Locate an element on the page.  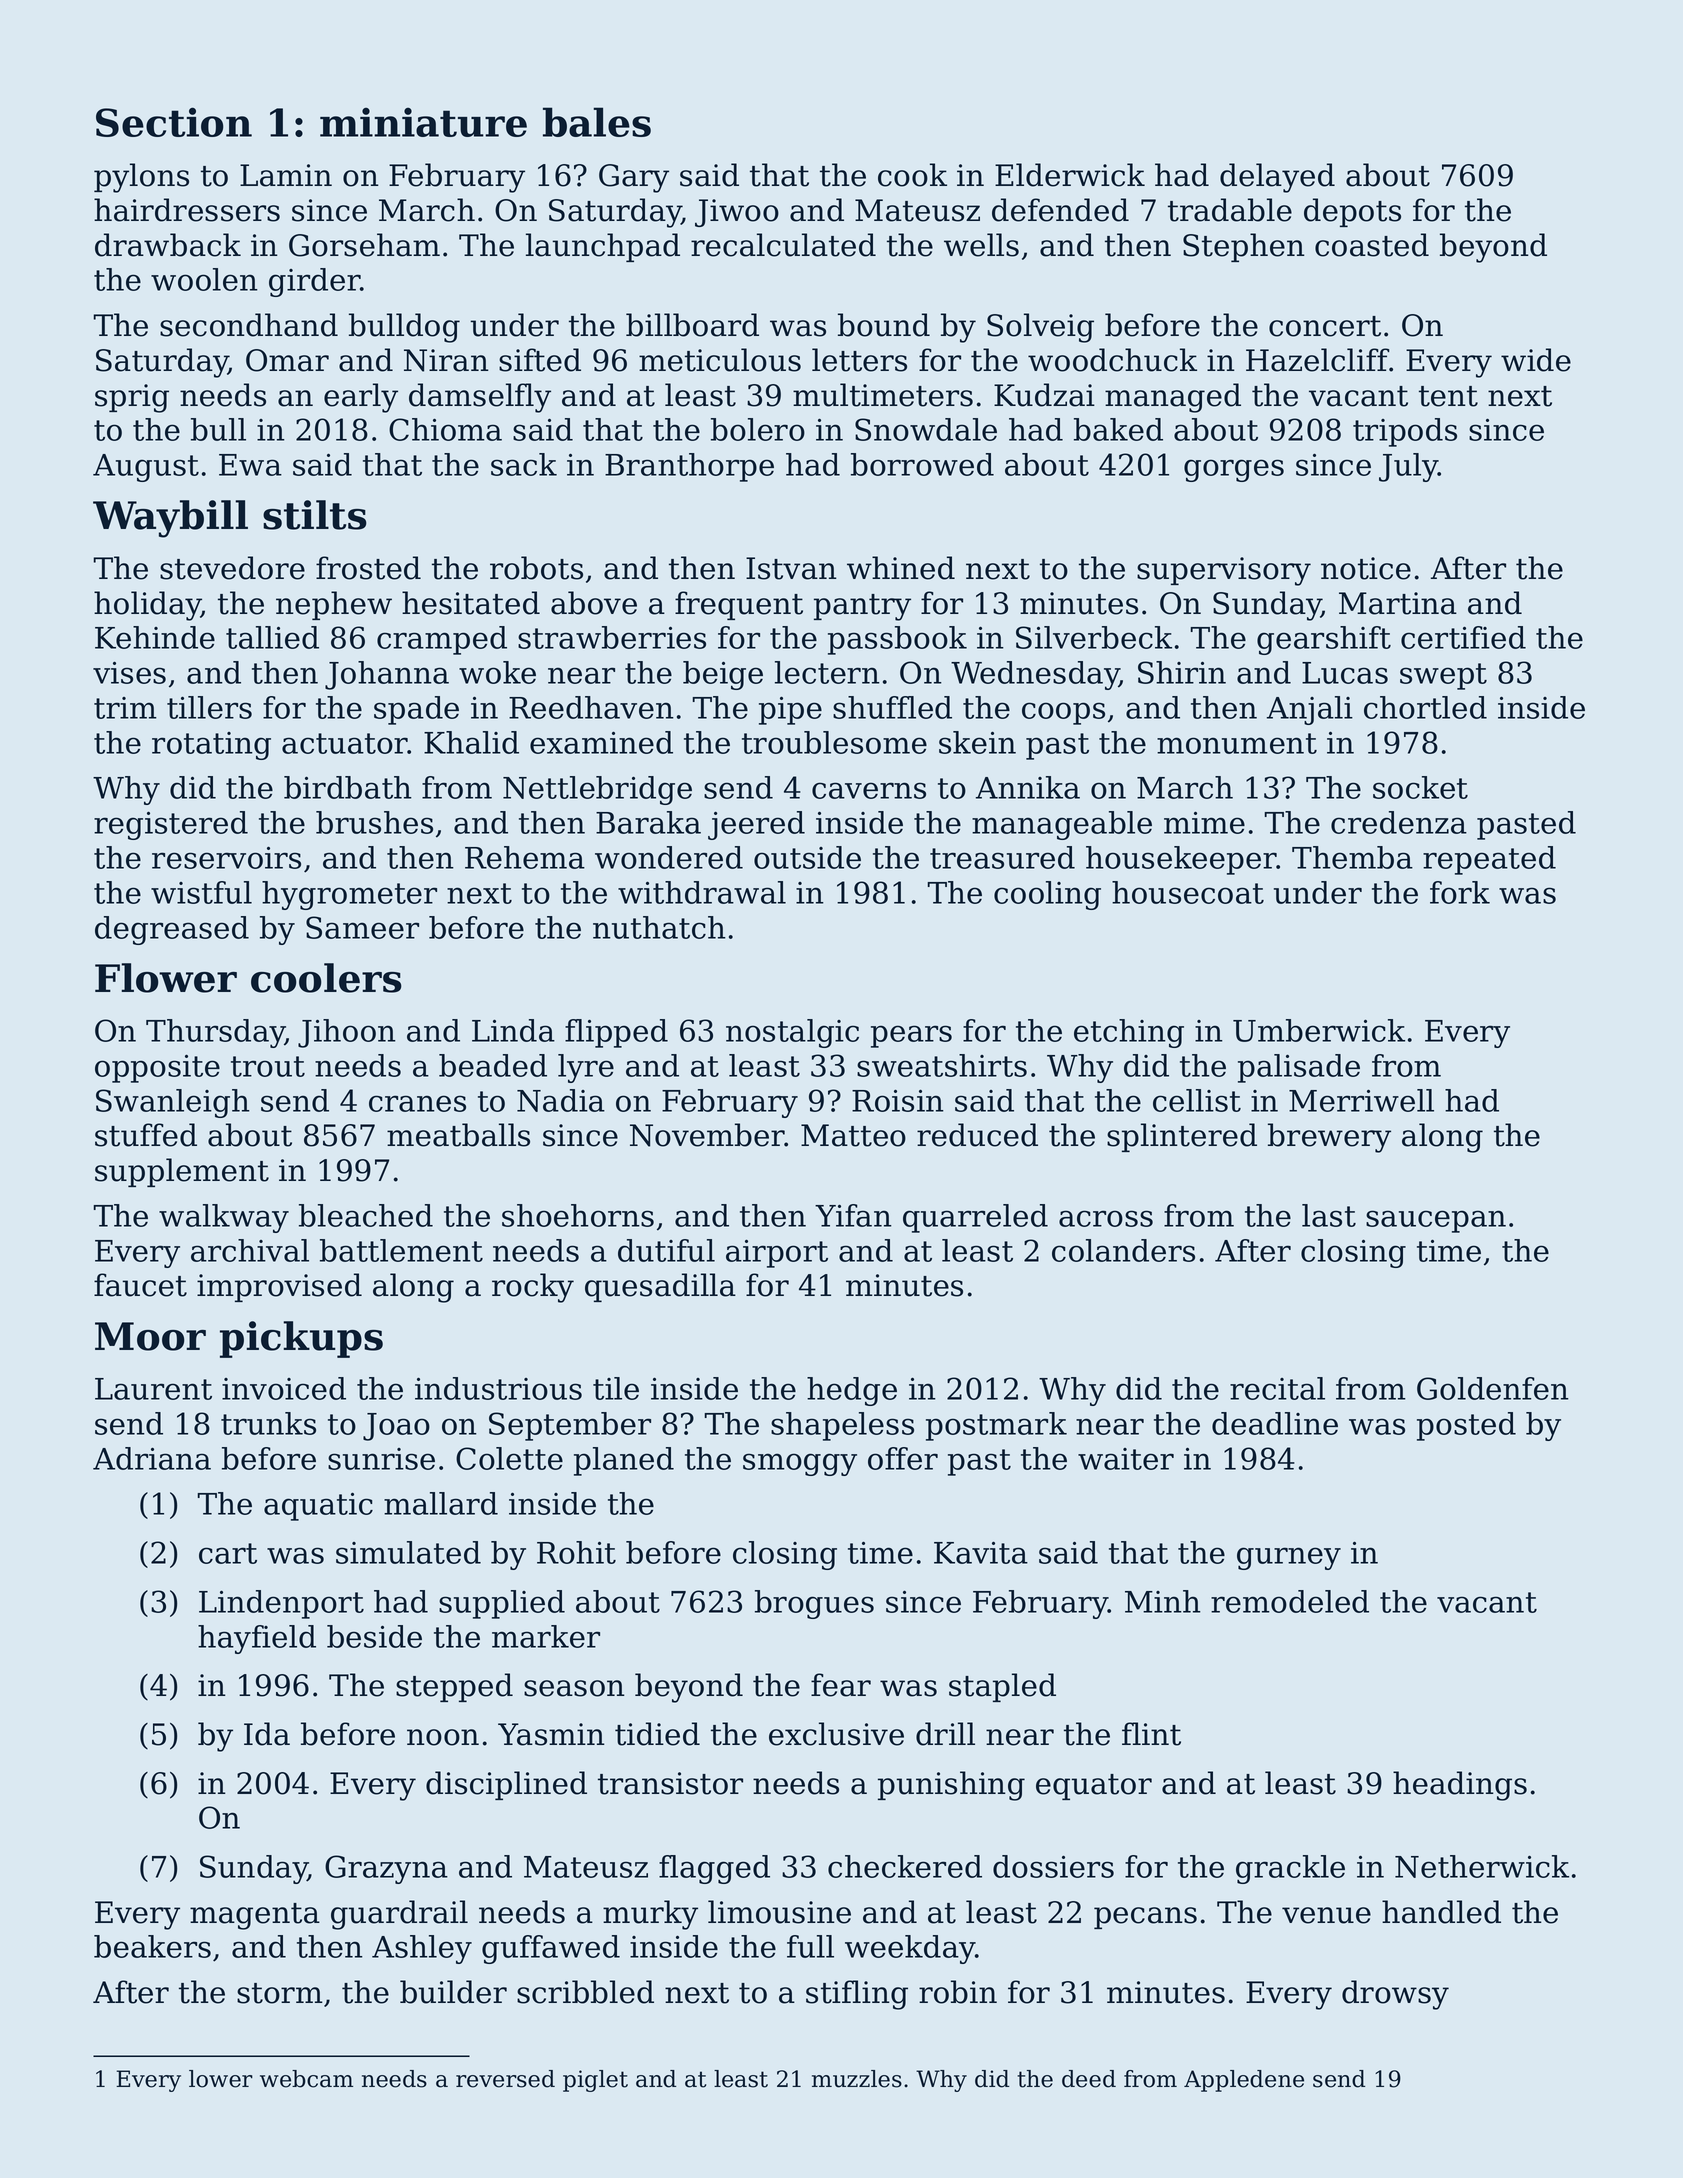
Gorseham is located at coordinates (364, 245).
